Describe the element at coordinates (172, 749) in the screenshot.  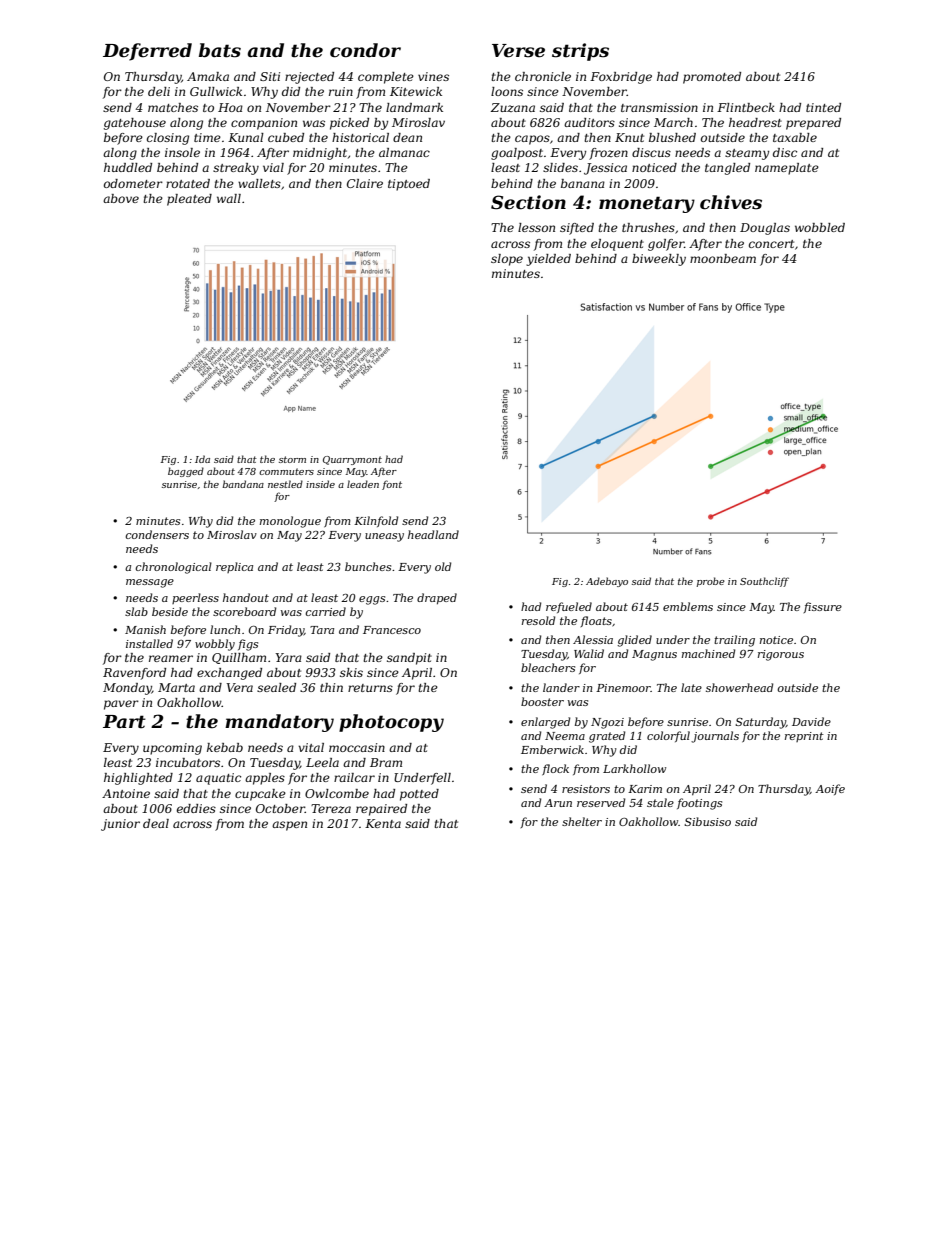
I see `upcoming` at that location.
